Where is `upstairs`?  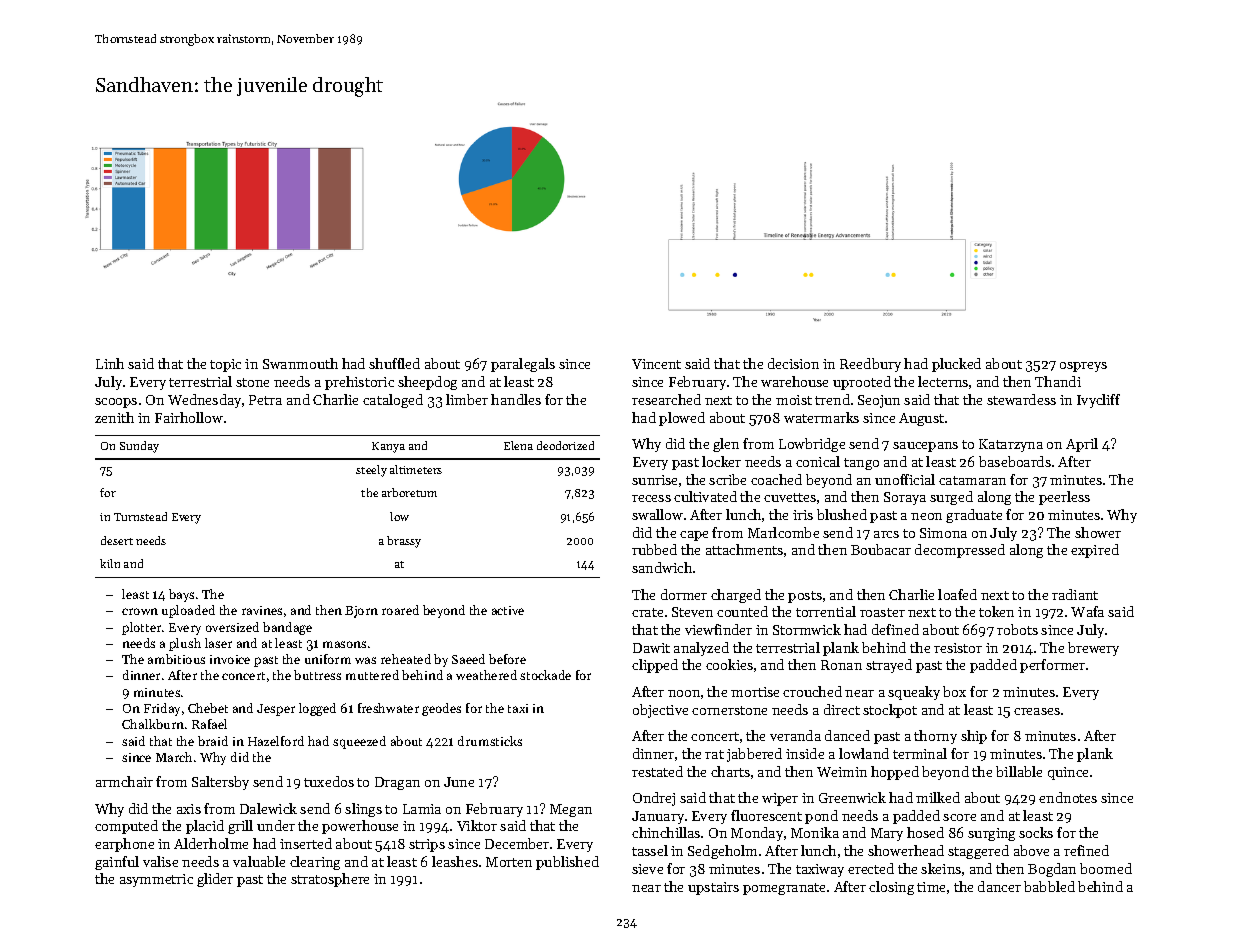
upstairs is located at coordinates (713, 888).
